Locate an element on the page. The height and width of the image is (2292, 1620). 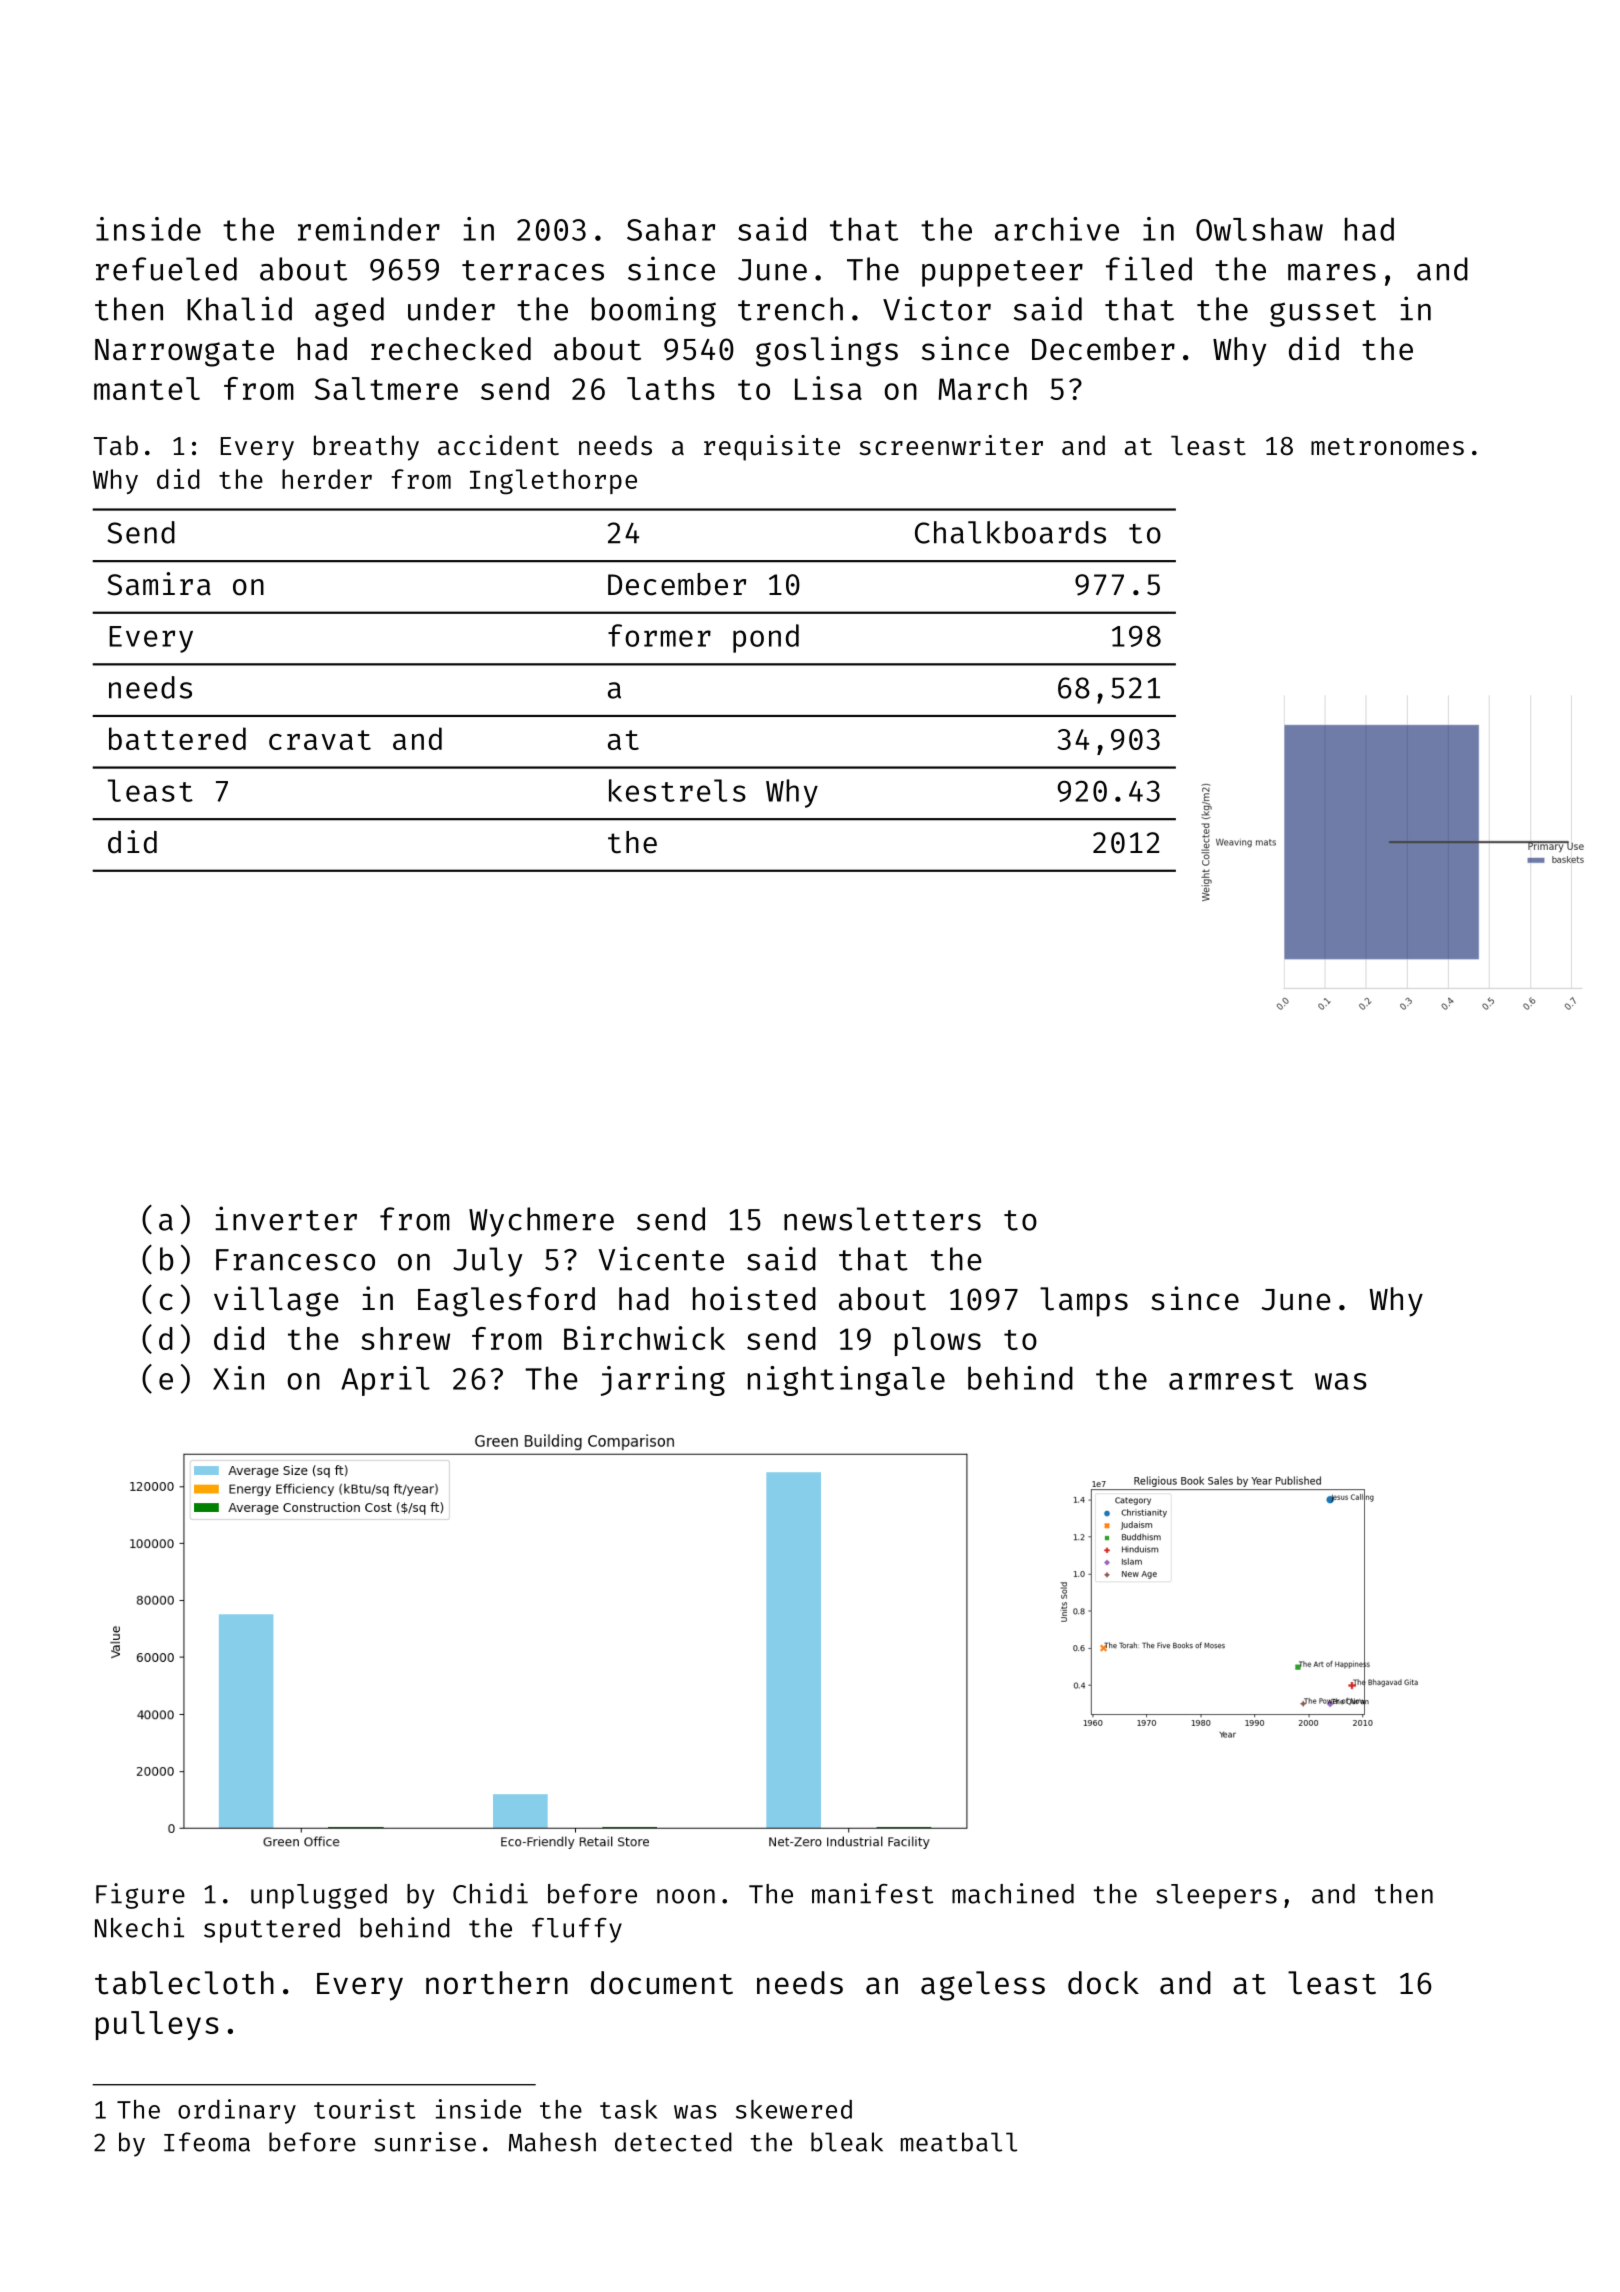
terraces is located at coordinates (533, 270).
